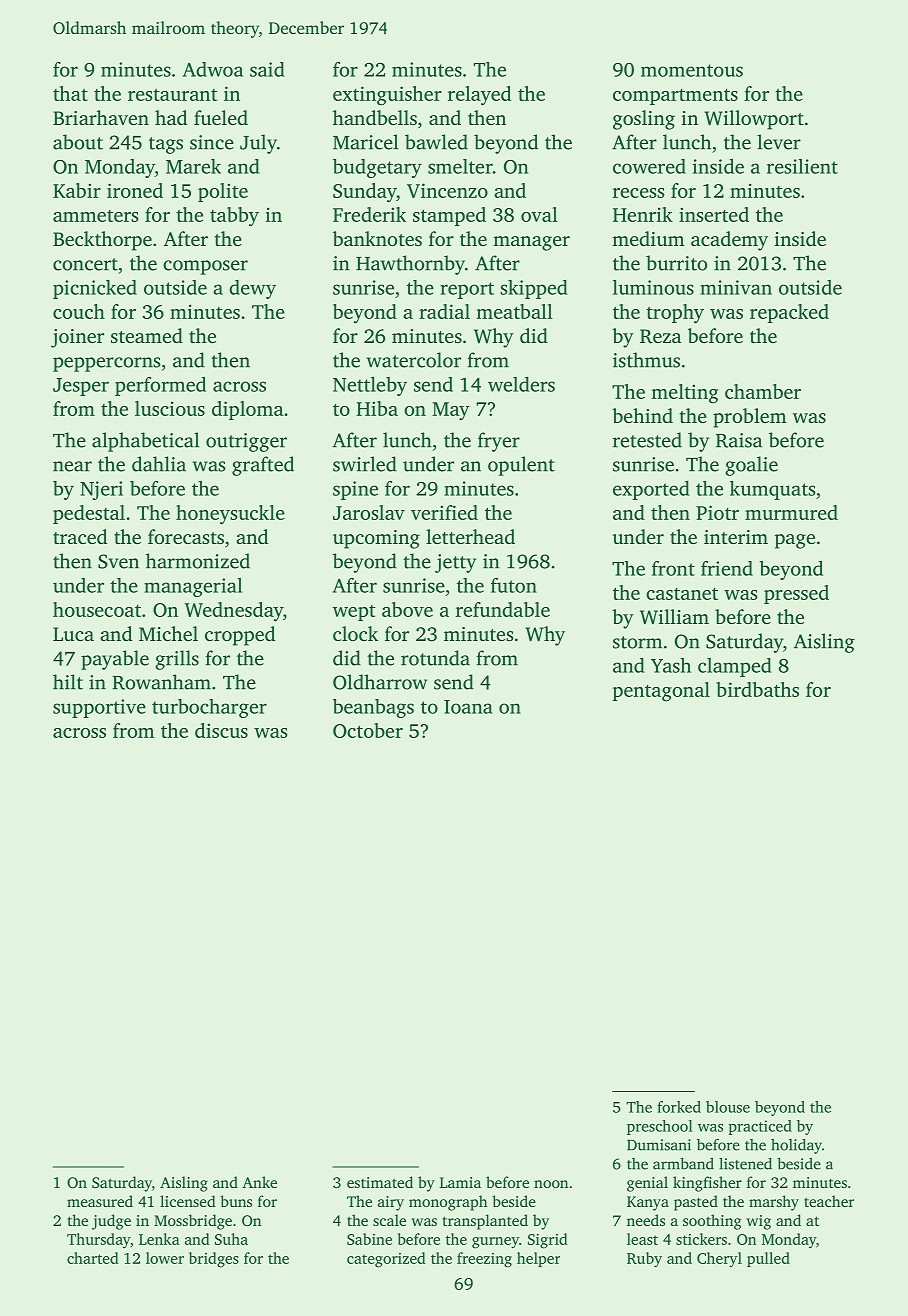 This screenshot has height=1316, width=908. Describe the element at coordinates (386, 1260) in the screenshot. I see `categorized` at that location.
